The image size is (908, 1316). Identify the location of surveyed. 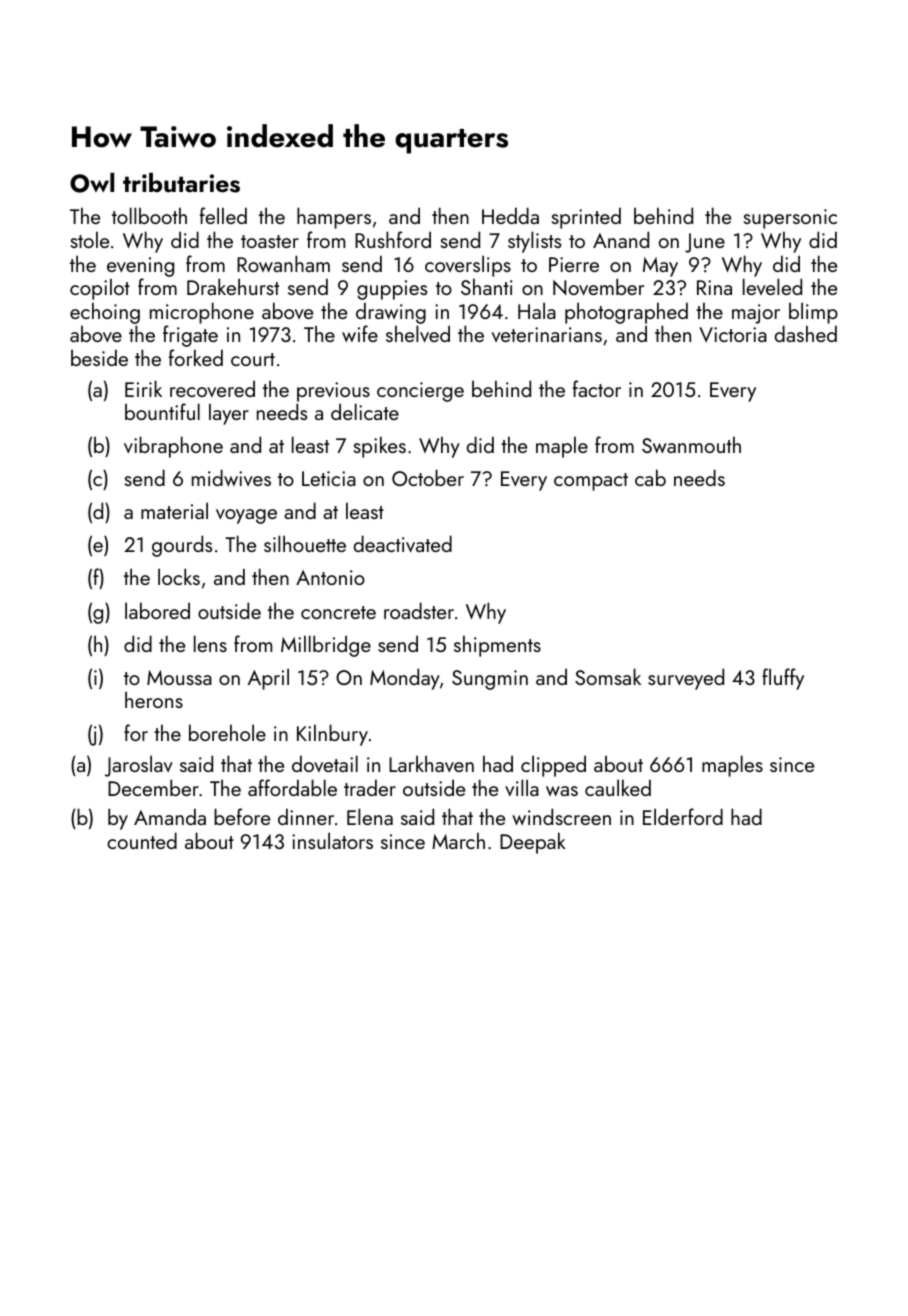
(686, 679).
